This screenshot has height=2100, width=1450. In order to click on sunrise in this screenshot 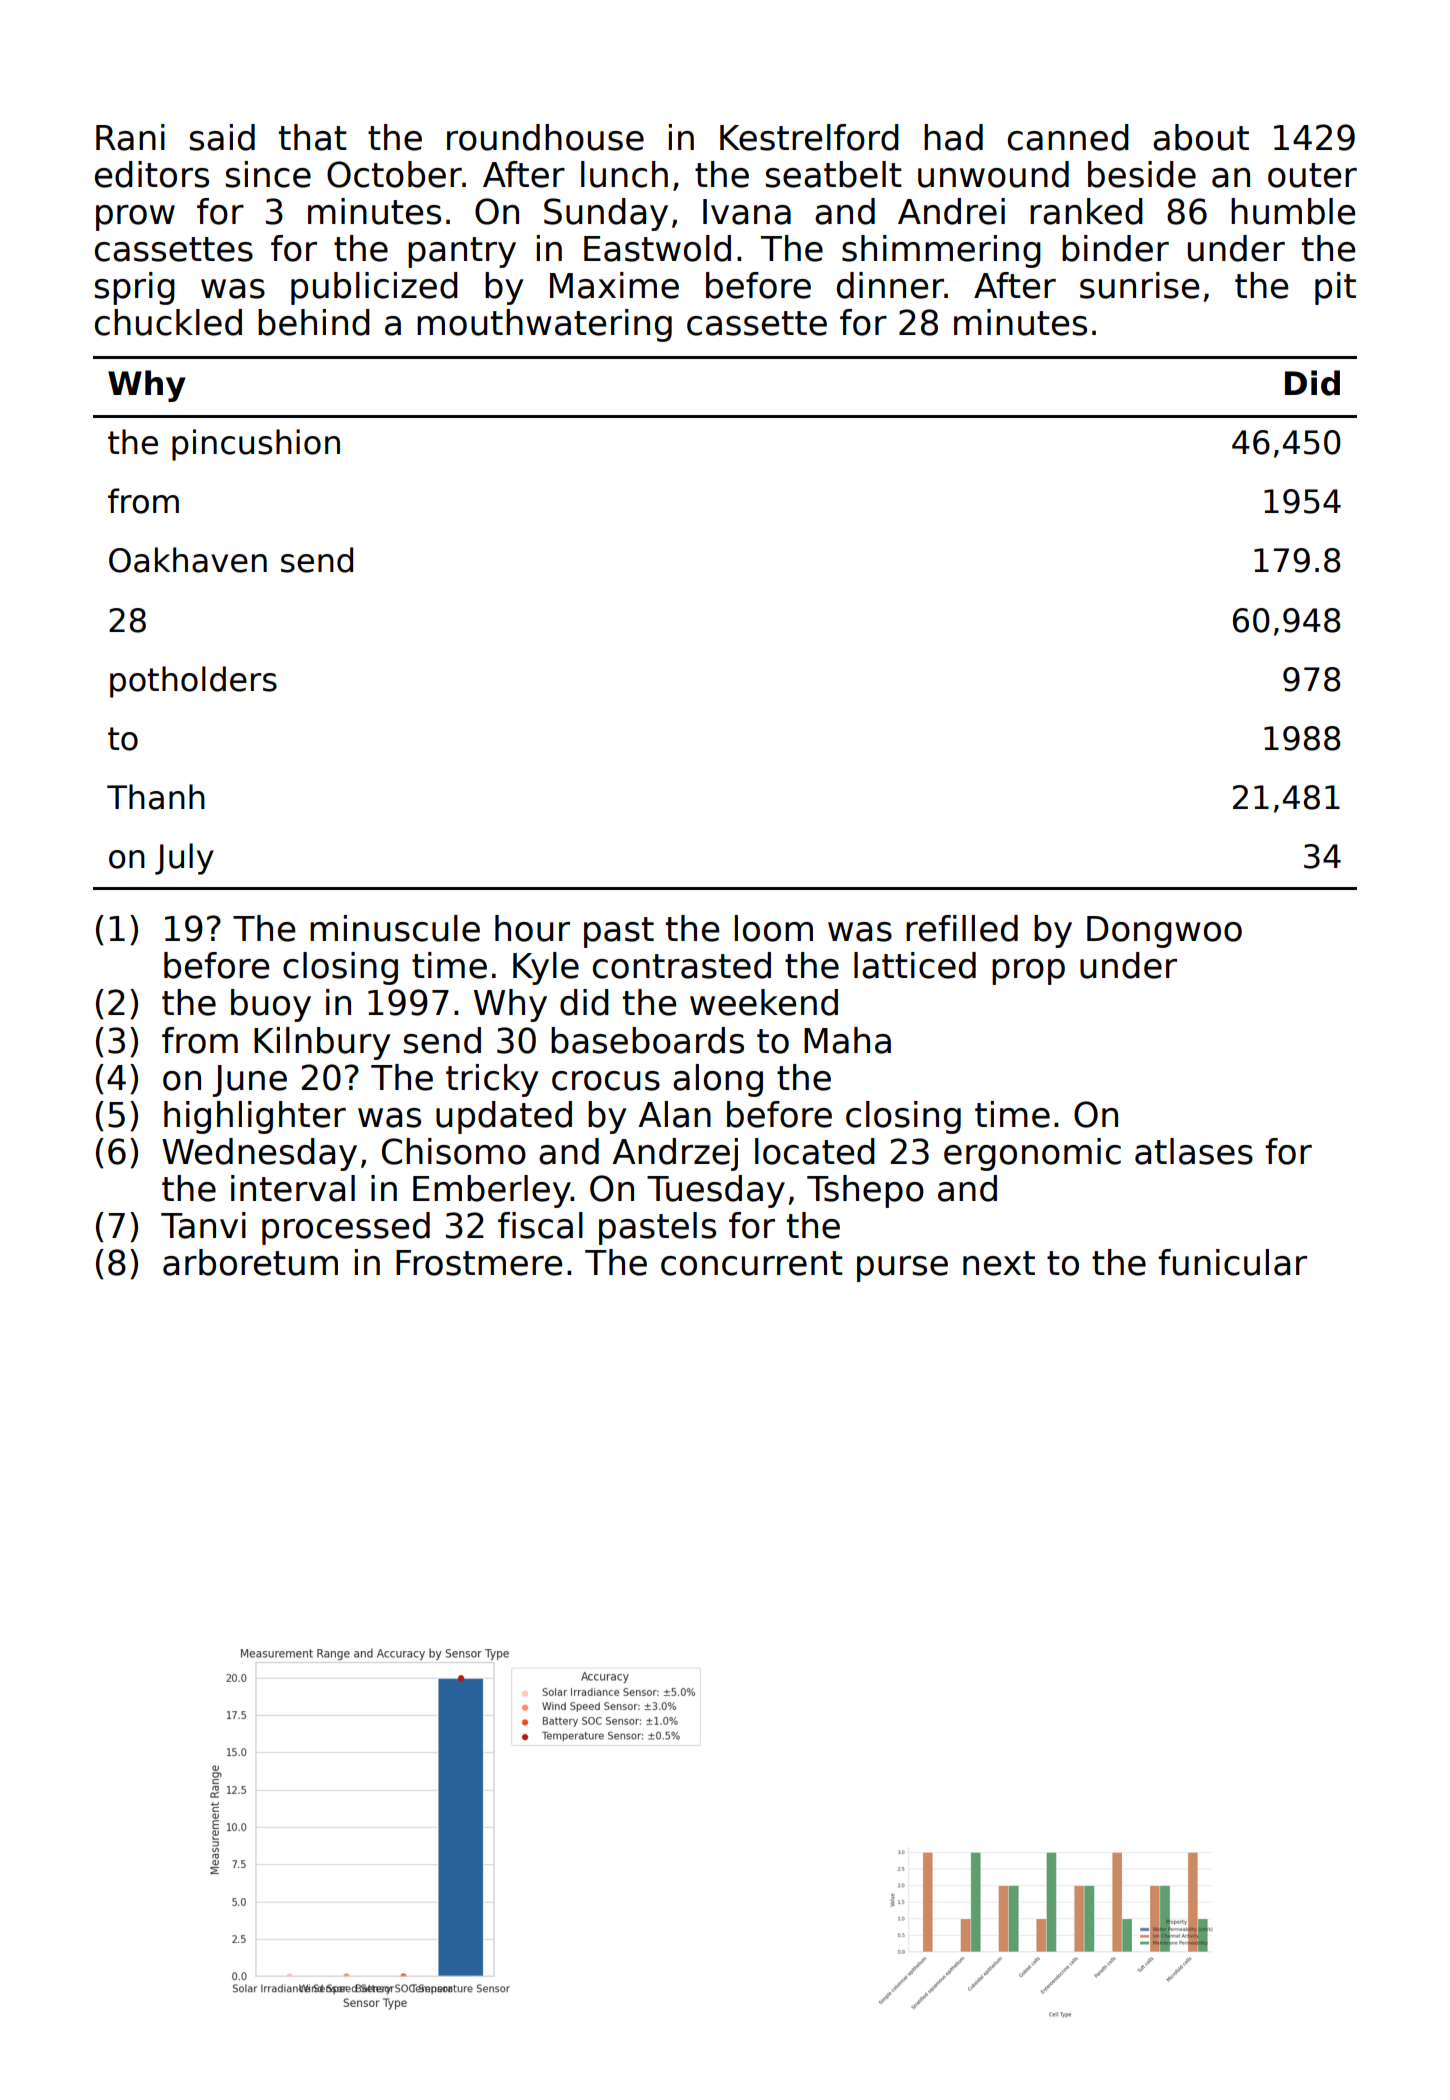, I will do `click(1139, 285)`.
